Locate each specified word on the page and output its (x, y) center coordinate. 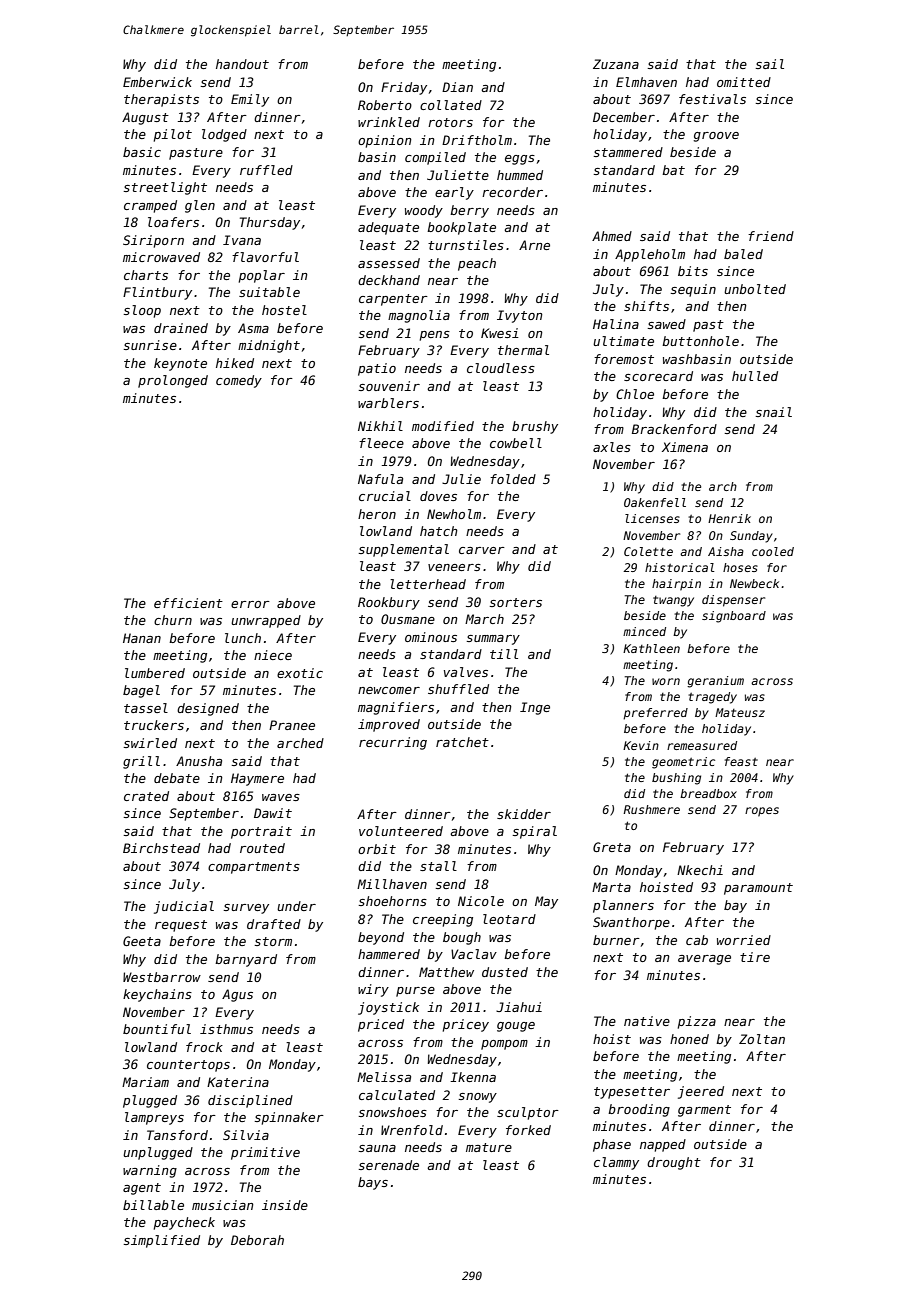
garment (704, 1111)
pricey (466, 1025)
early (454, 193)
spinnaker (289, 1118)
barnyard (246, 960)
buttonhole (700, 341)
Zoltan (762, 1039)
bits (693, 271)
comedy (239, 381)
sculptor (528, 1113)
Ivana (242, 240)
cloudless (501, 368)
